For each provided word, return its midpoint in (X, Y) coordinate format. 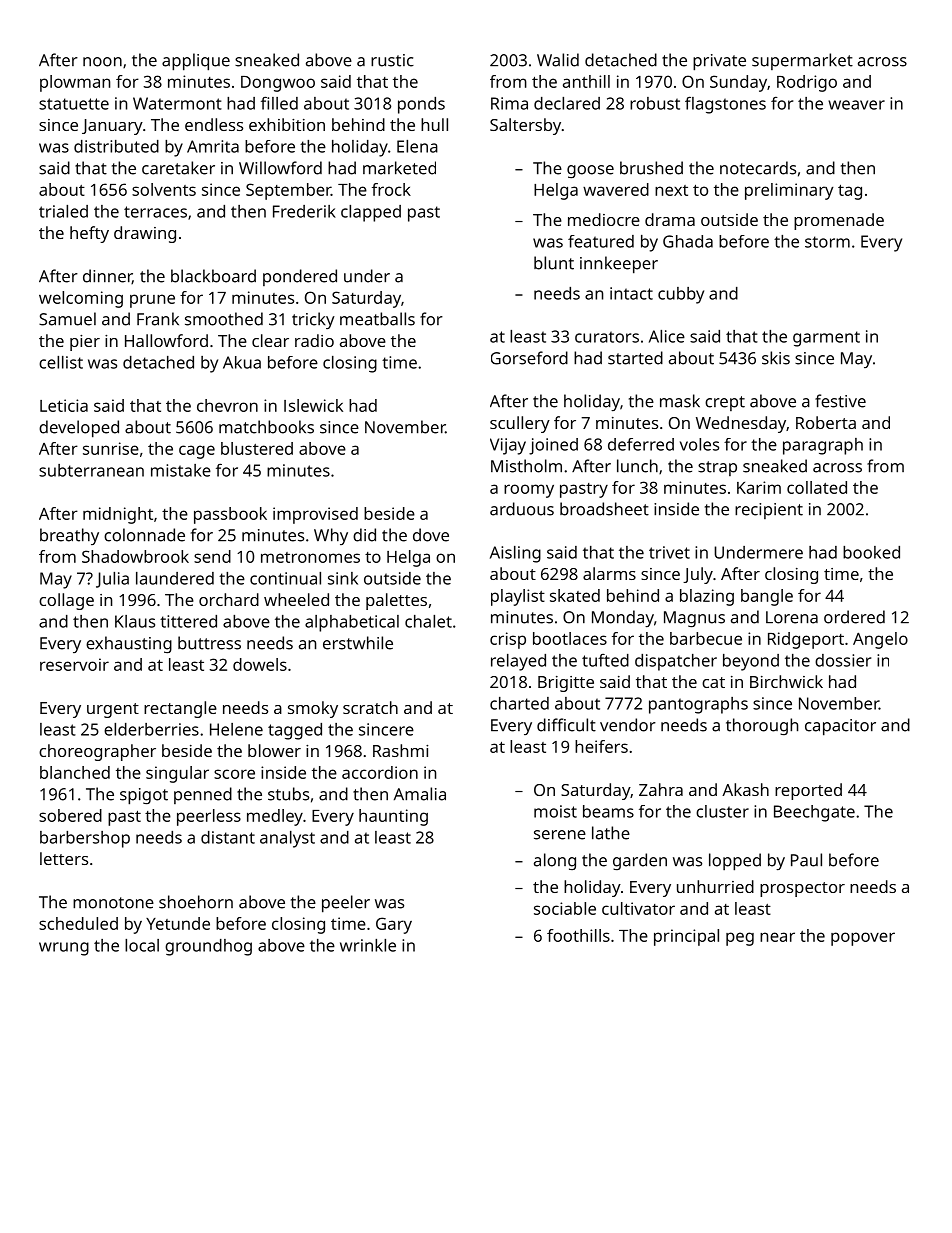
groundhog (208, 947)
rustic (392, 60)
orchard (229, 599)
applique (196, 62)
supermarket (802, 61)
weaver (856, 105)
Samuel (67, 319)
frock (391, 189)
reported (808, 791)
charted (519, 703)
